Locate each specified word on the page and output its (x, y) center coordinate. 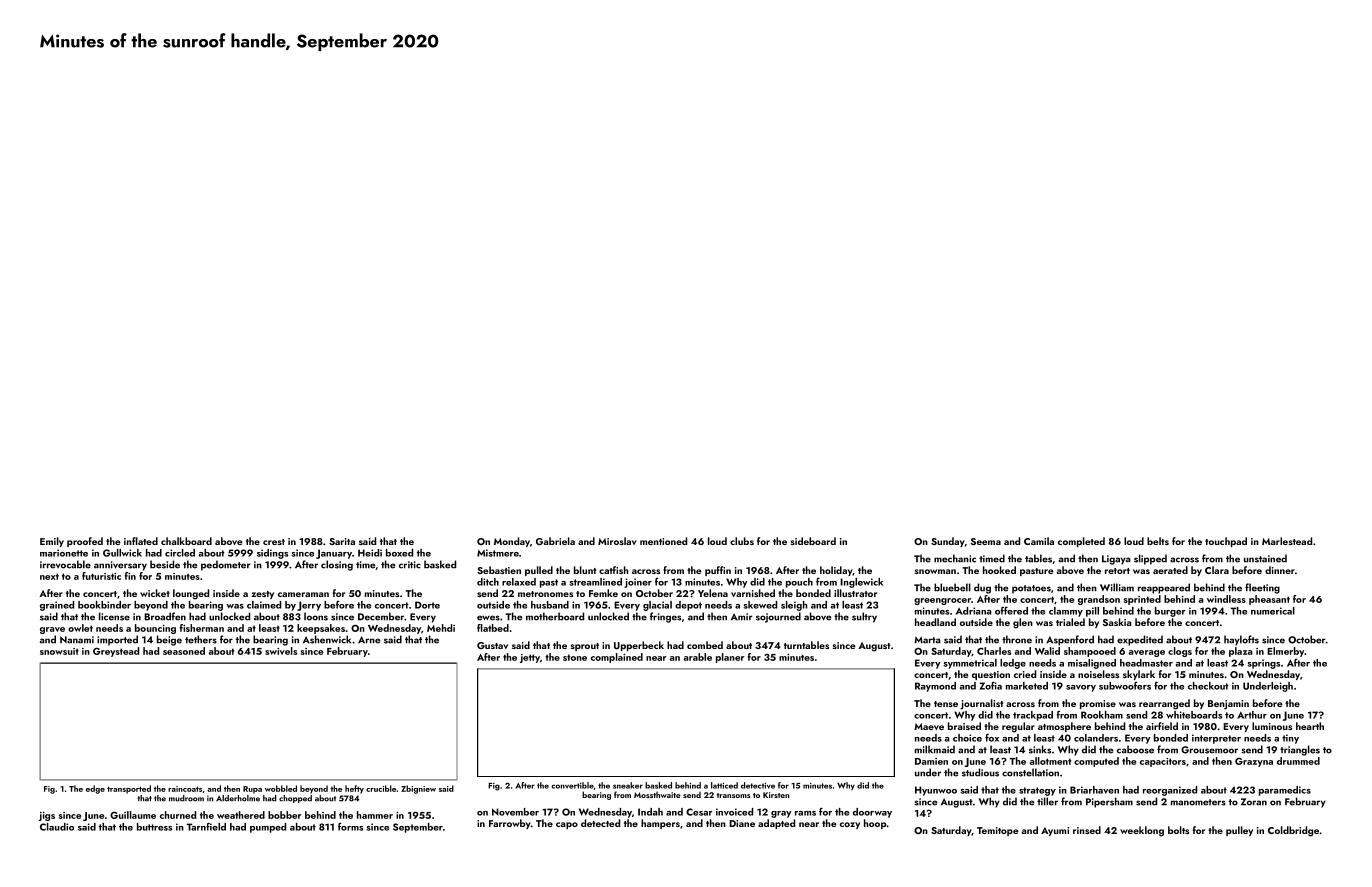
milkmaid (935, 749)
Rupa (252, 790)
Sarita (342, 541)
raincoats (185, 789)
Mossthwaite (657, 795)
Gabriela (555, 541)
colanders (1096, 738)
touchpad (1226, 542)
